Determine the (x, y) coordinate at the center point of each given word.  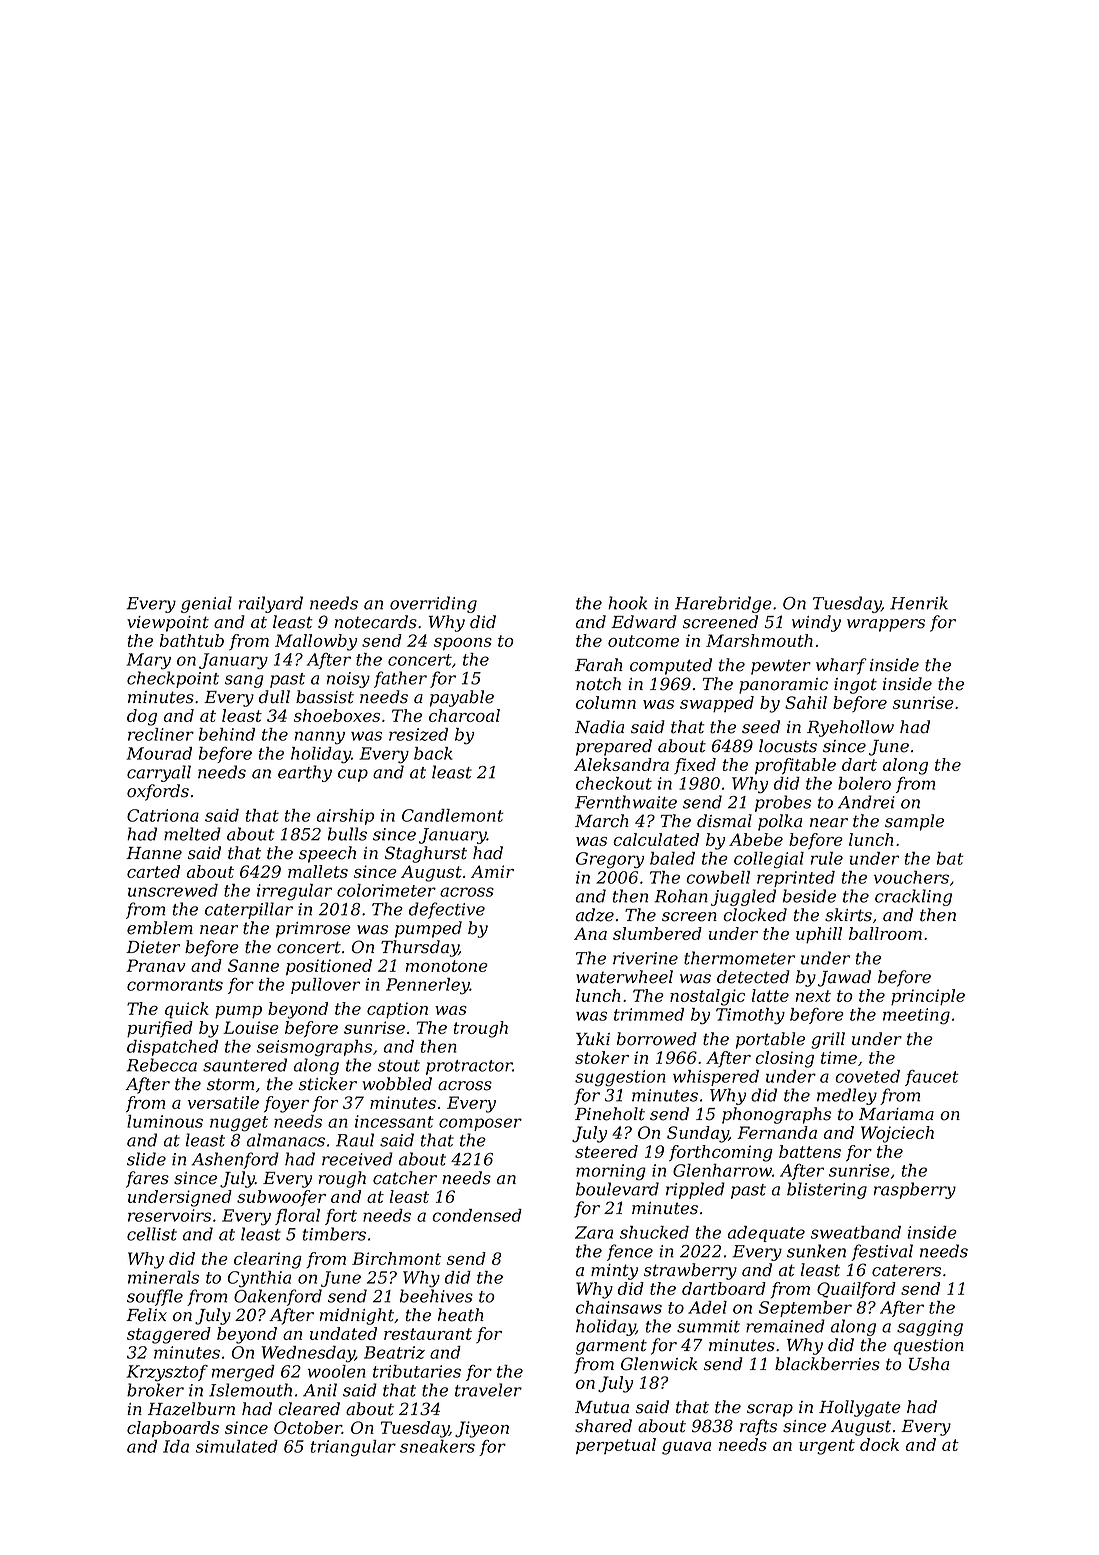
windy (816, 623)
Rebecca (161, 1065)
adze (595, 915)
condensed (477, 1215)
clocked (755, 915)
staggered (169, 1335)
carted (153, 871)
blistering (827, 1190)
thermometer (739, 958)
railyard (271, 604)
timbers (334, 1234)
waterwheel (624, 977)
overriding (433, 604)
